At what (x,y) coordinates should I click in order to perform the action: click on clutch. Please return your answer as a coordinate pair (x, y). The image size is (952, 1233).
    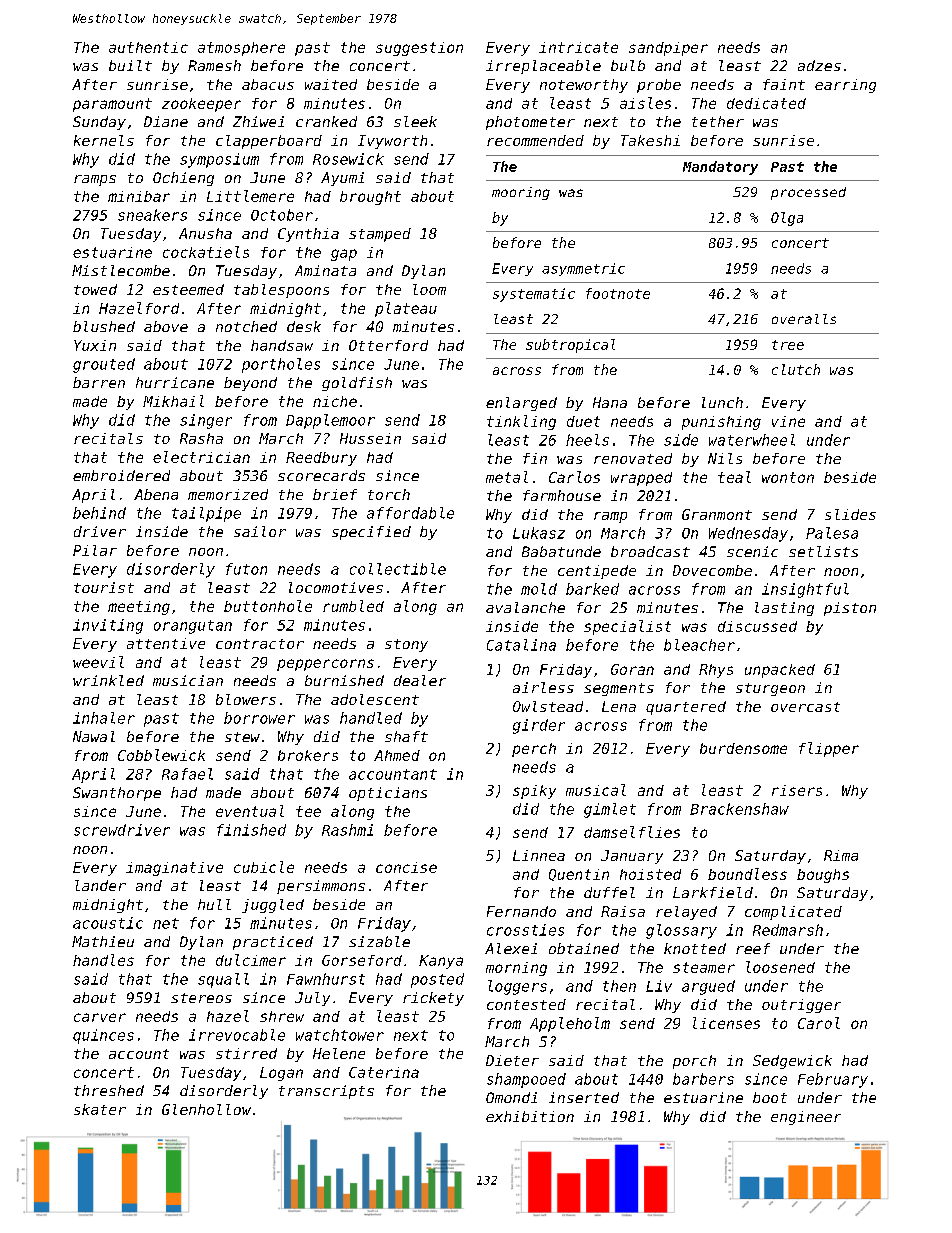
    Looking at the image, I should click on (796, 369).
